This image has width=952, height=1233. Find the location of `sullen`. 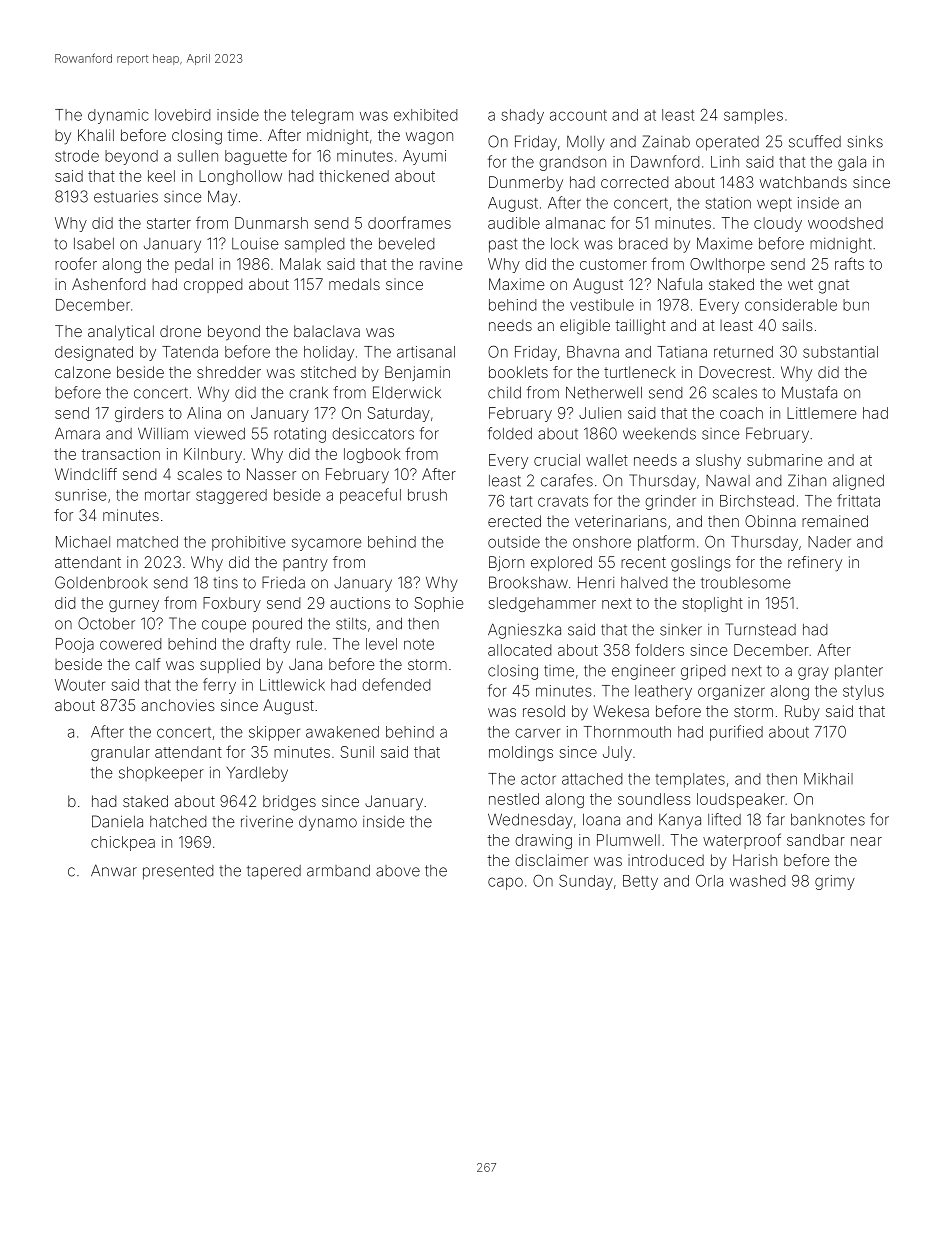

sullen is located at coordinates (197, 156).
